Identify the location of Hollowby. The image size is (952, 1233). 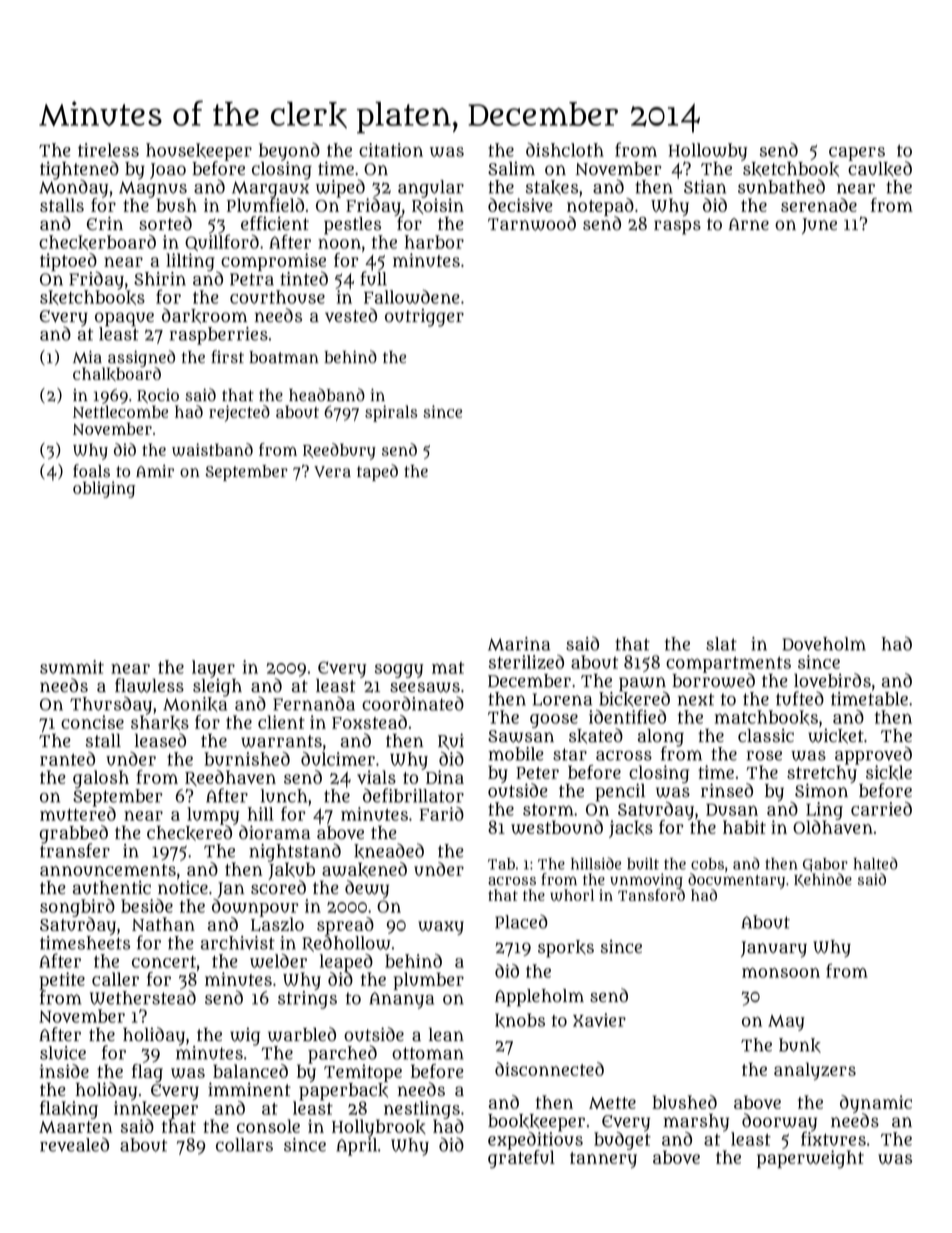
(708, 152).
